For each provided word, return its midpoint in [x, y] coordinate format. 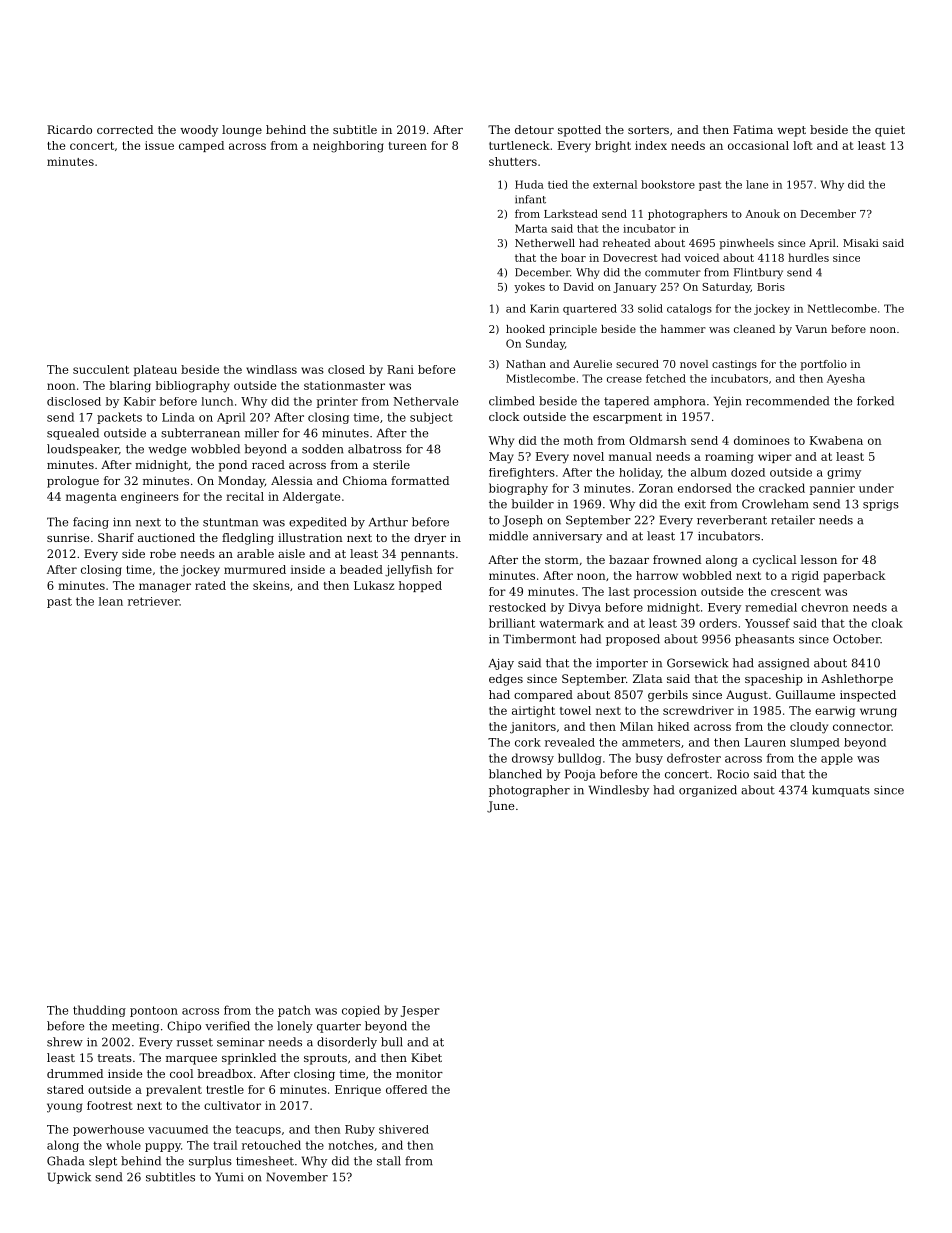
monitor [419, 1073]
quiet [890, 131]
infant [530, 199]
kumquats [841, 791]
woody [199, 131]
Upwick [69, 1178]
